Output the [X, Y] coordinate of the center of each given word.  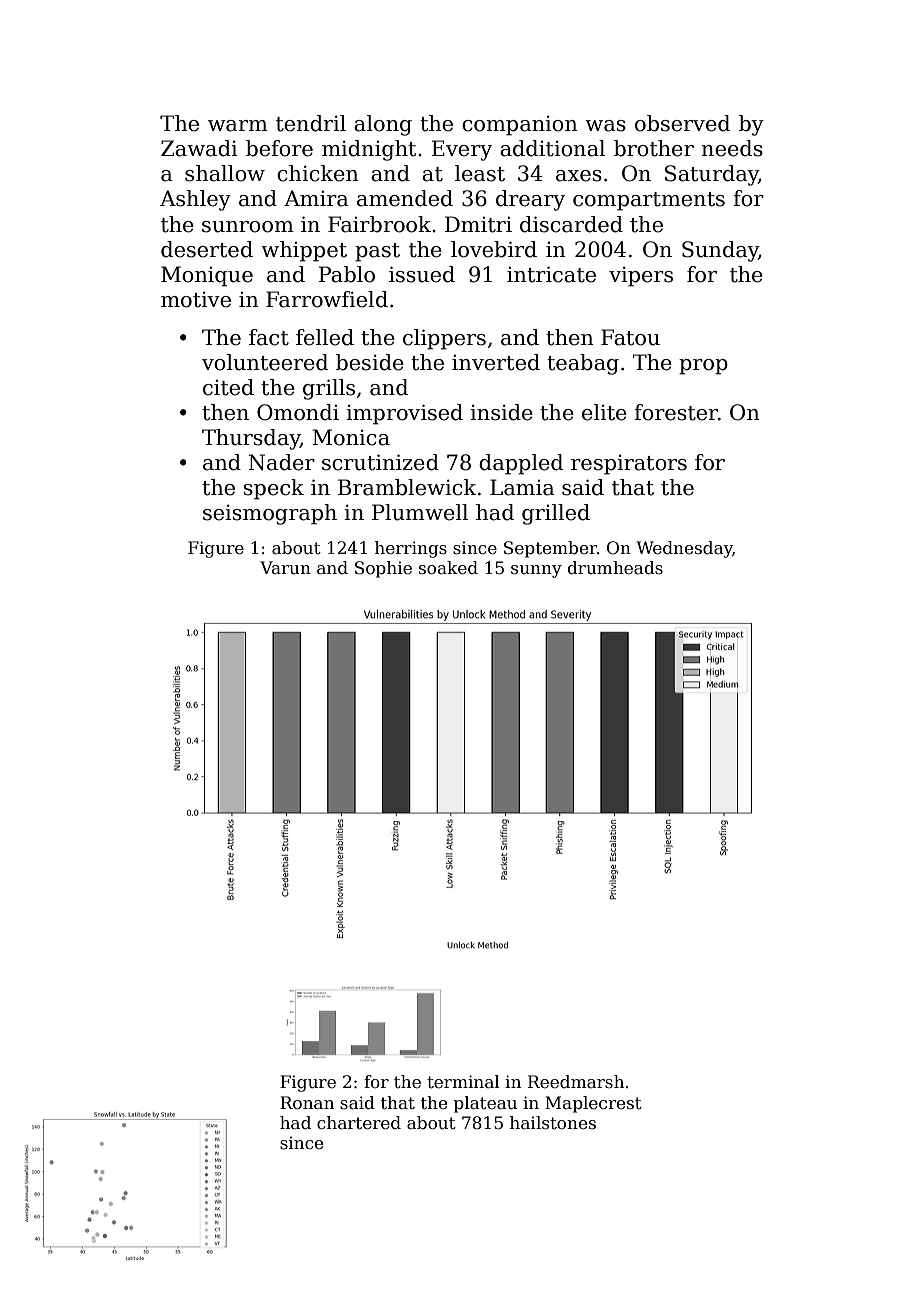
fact [269, 337]
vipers [641, 276]
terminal [463, 1082]
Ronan [307, 1103]
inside [501, 412]
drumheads [615, 568]
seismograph [270, 514]
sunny [536, 571]
